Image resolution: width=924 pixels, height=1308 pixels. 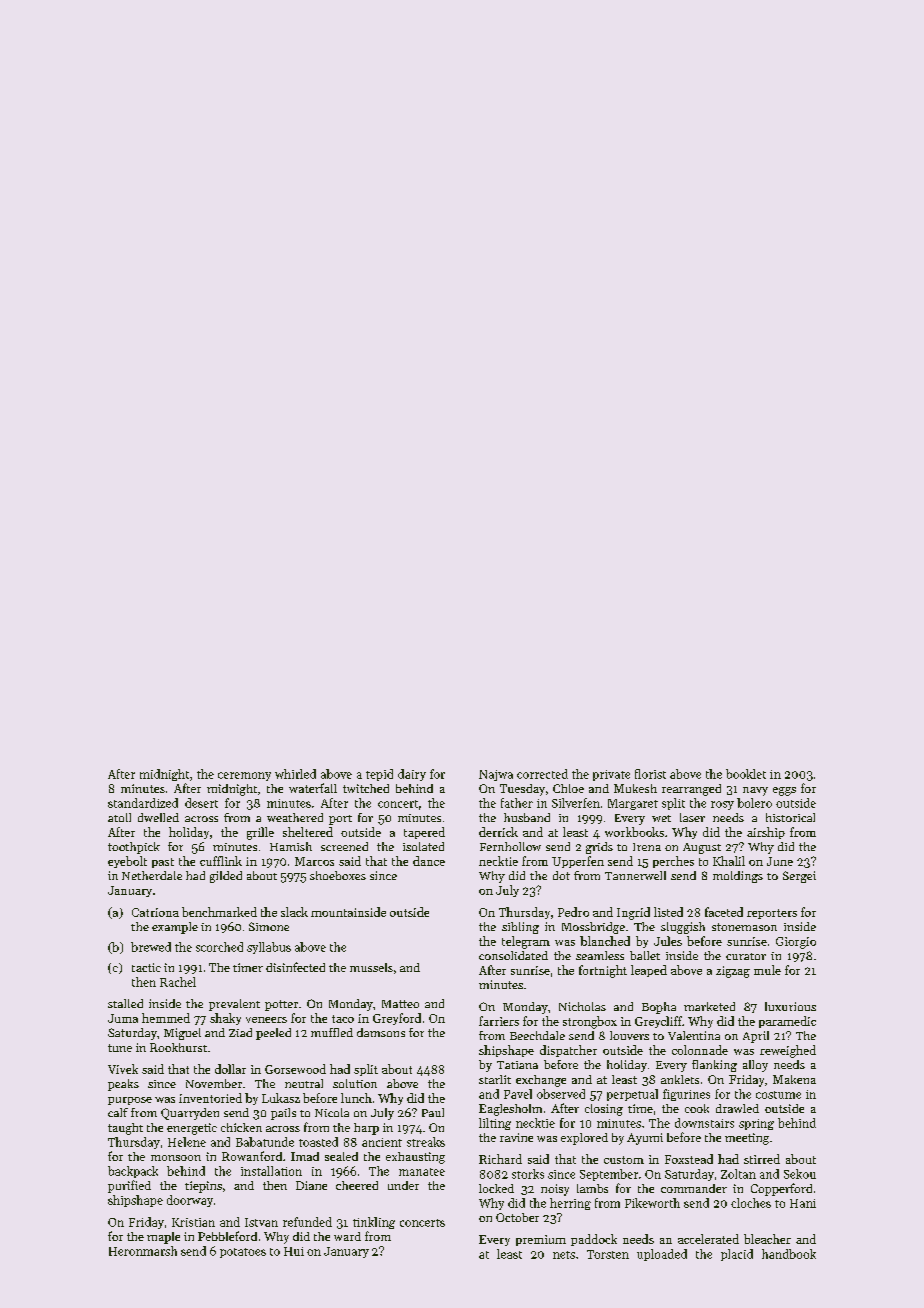 I want to click on shoeboxes, so click(x=338, y=875).
